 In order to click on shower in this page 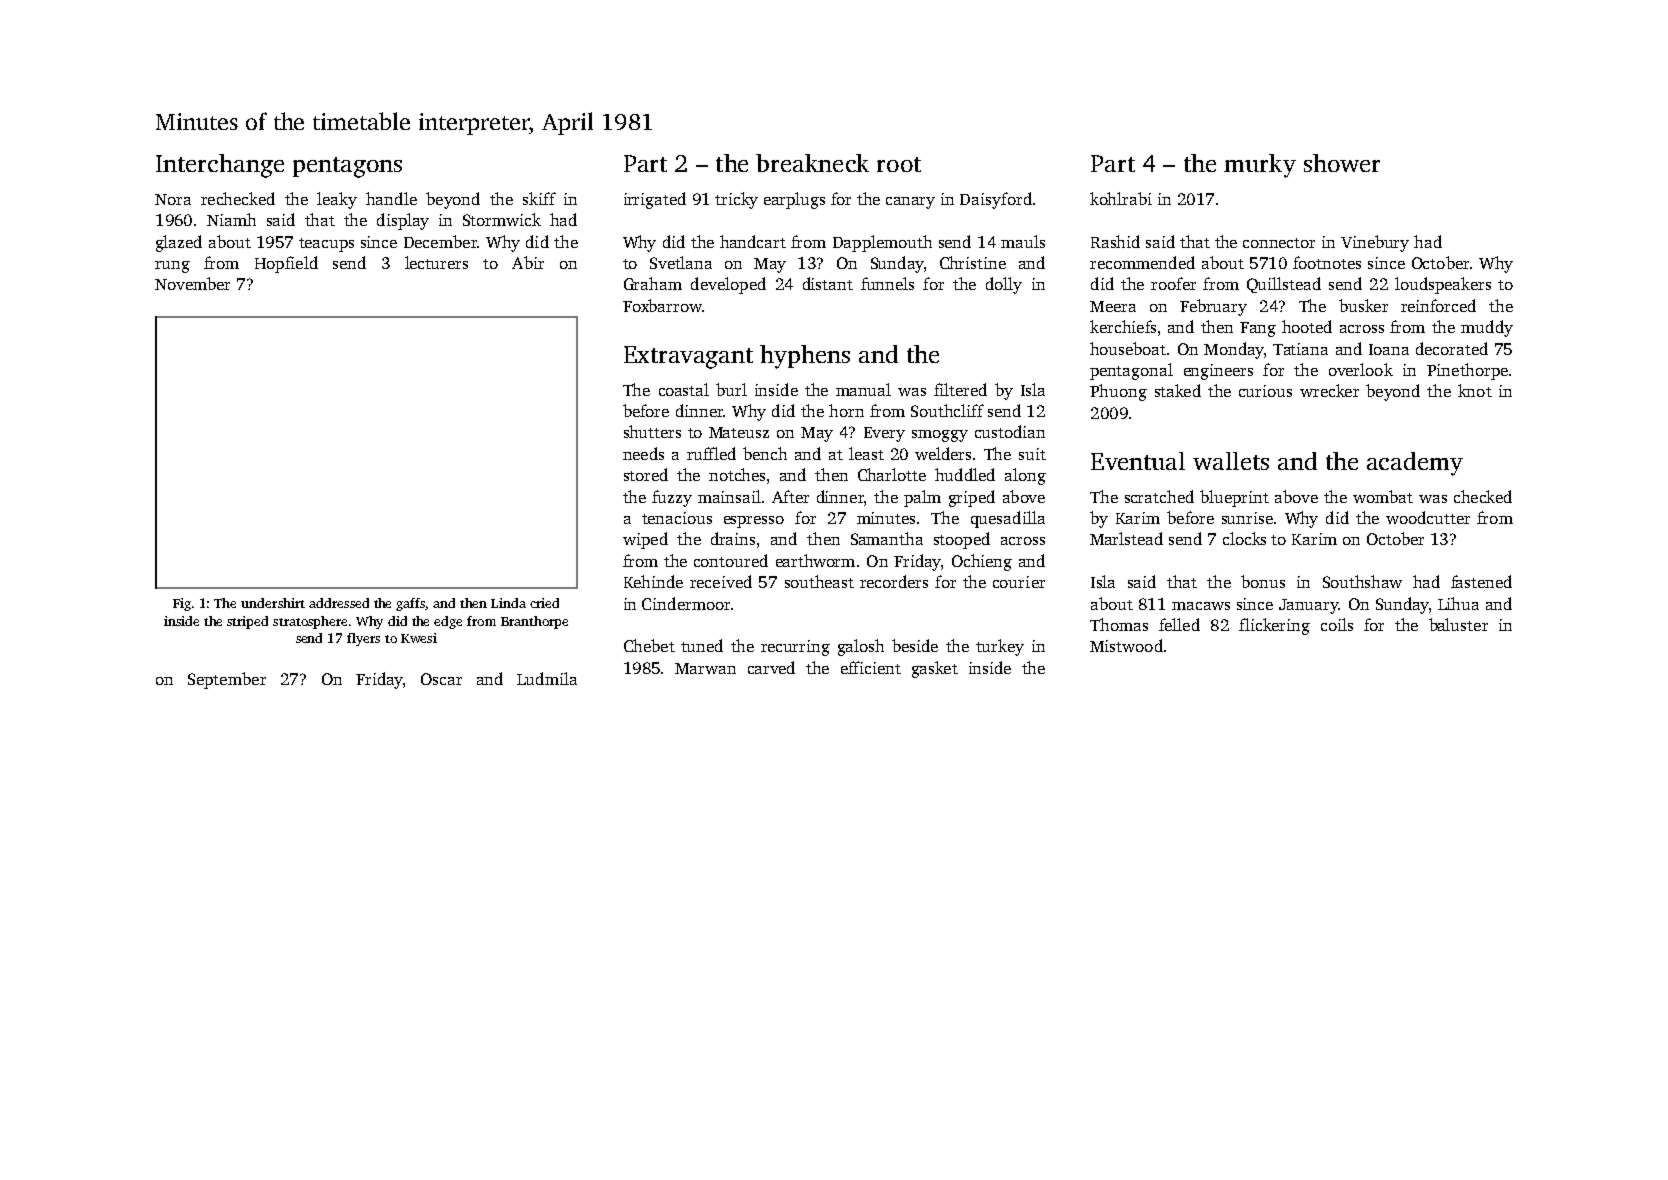, I will do `click(1342, 163)`.
